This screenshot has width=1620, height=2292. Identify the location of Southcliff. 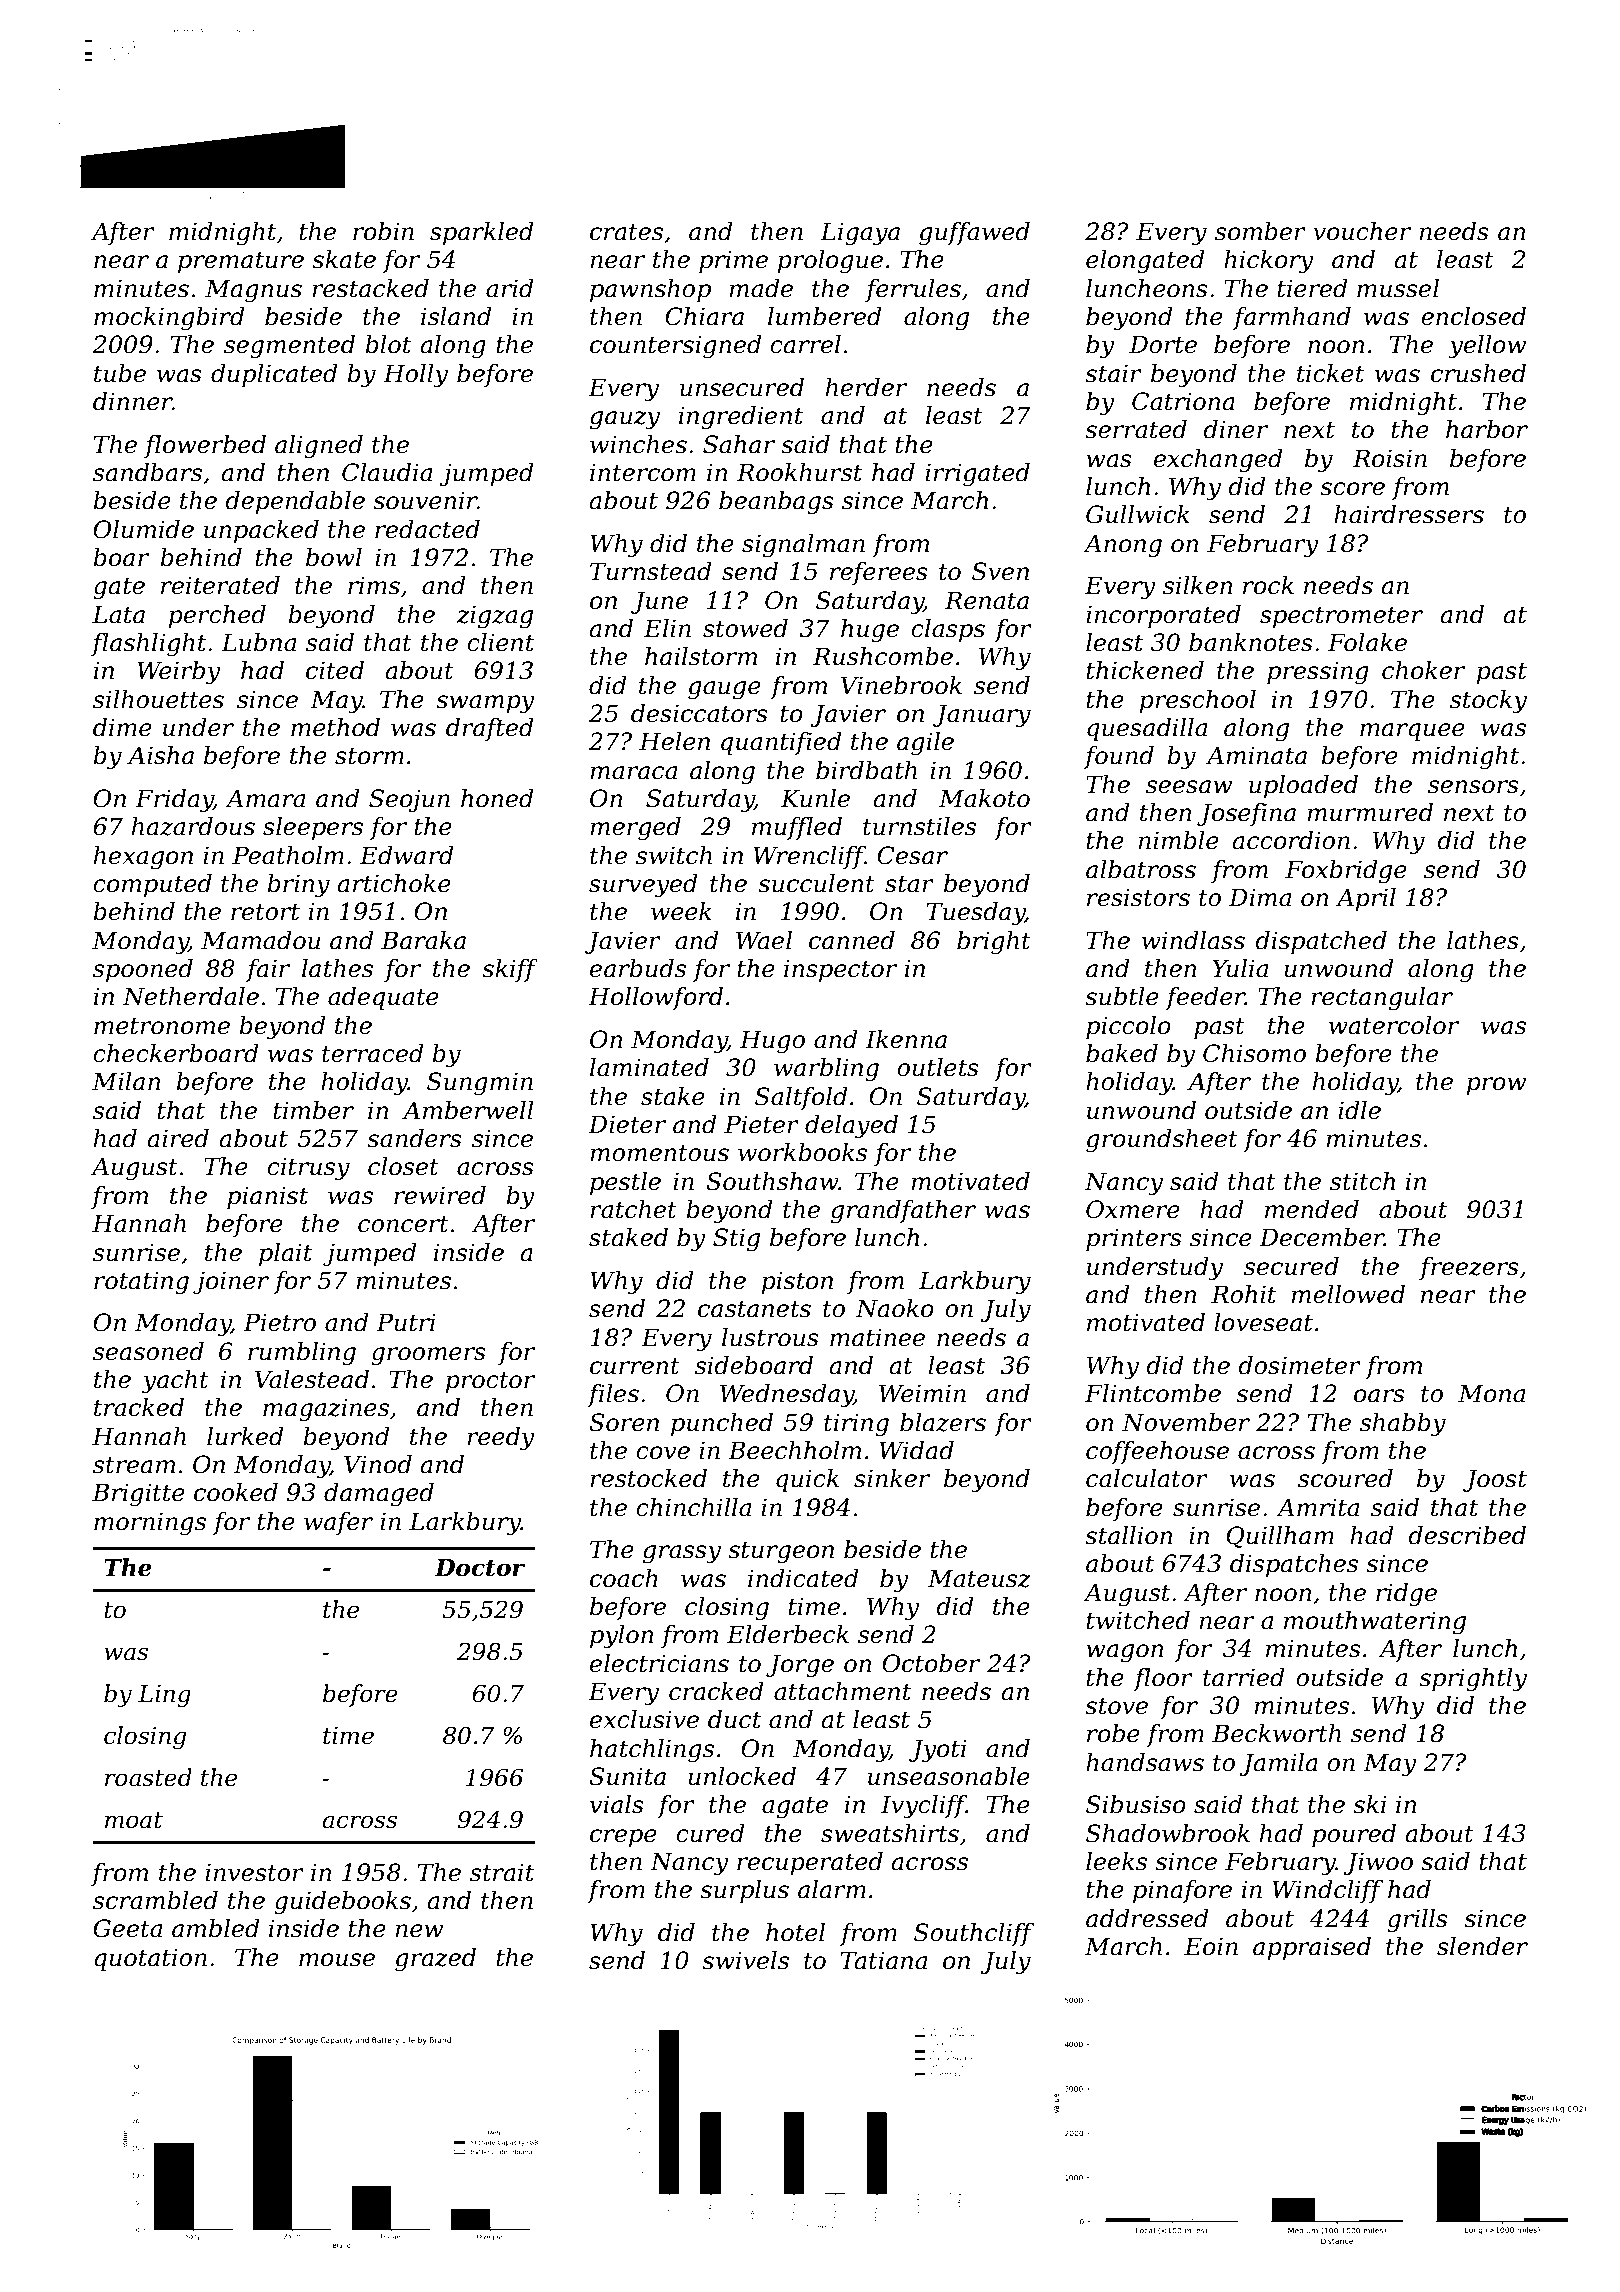
(974, 1934).
